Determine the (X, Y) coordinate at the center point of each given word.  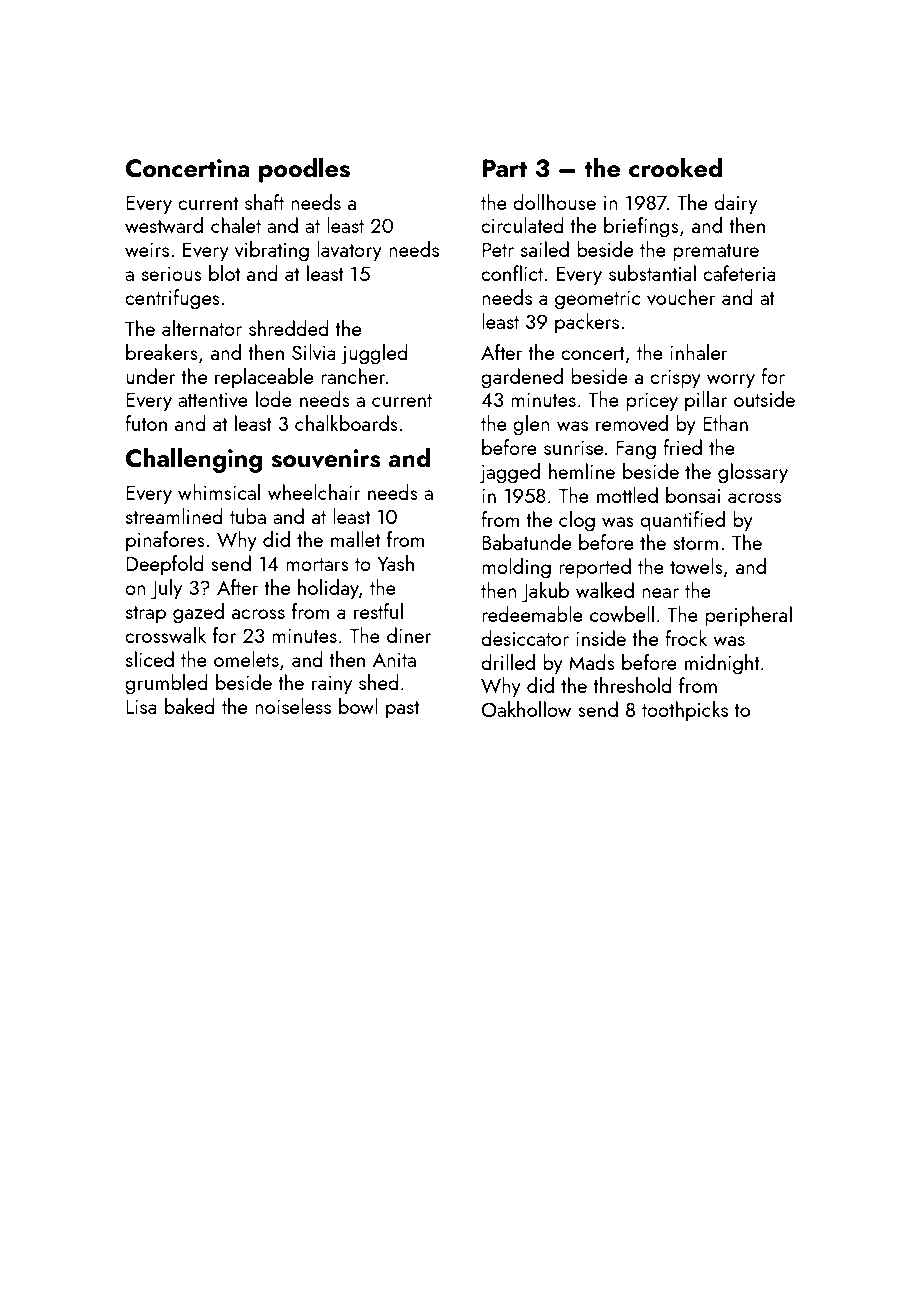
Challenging (194, 460)
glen (531, 425)
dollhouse (554, 202)
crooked (675, 167)
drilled (508, 662)
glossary (753, 473)
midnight (722, 664)
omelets (246, 659)
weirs (147, 249)
